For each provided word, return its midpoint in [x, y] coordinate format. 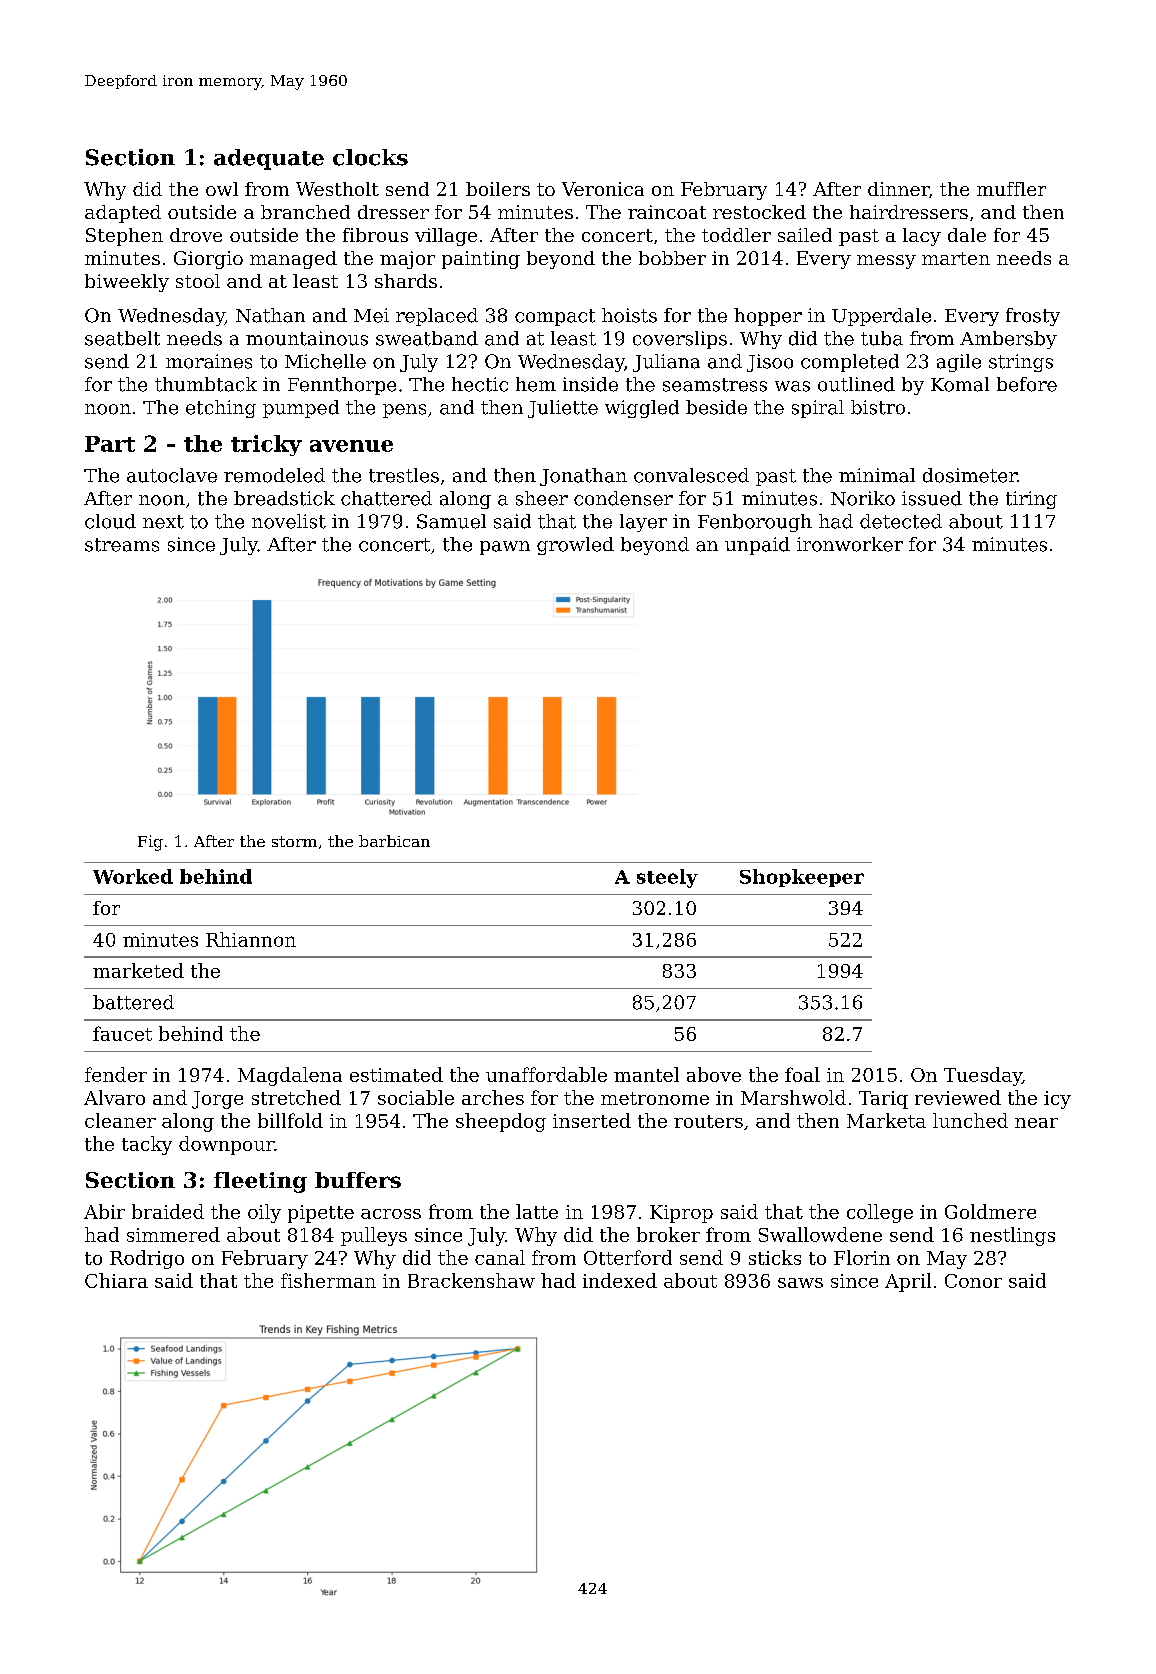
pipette [321, 1214]
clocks [370, 157]
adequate [269, 159]
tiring [1031, 500]
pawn [505, 548]
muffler [1011, 189]
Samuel [451, 521]
